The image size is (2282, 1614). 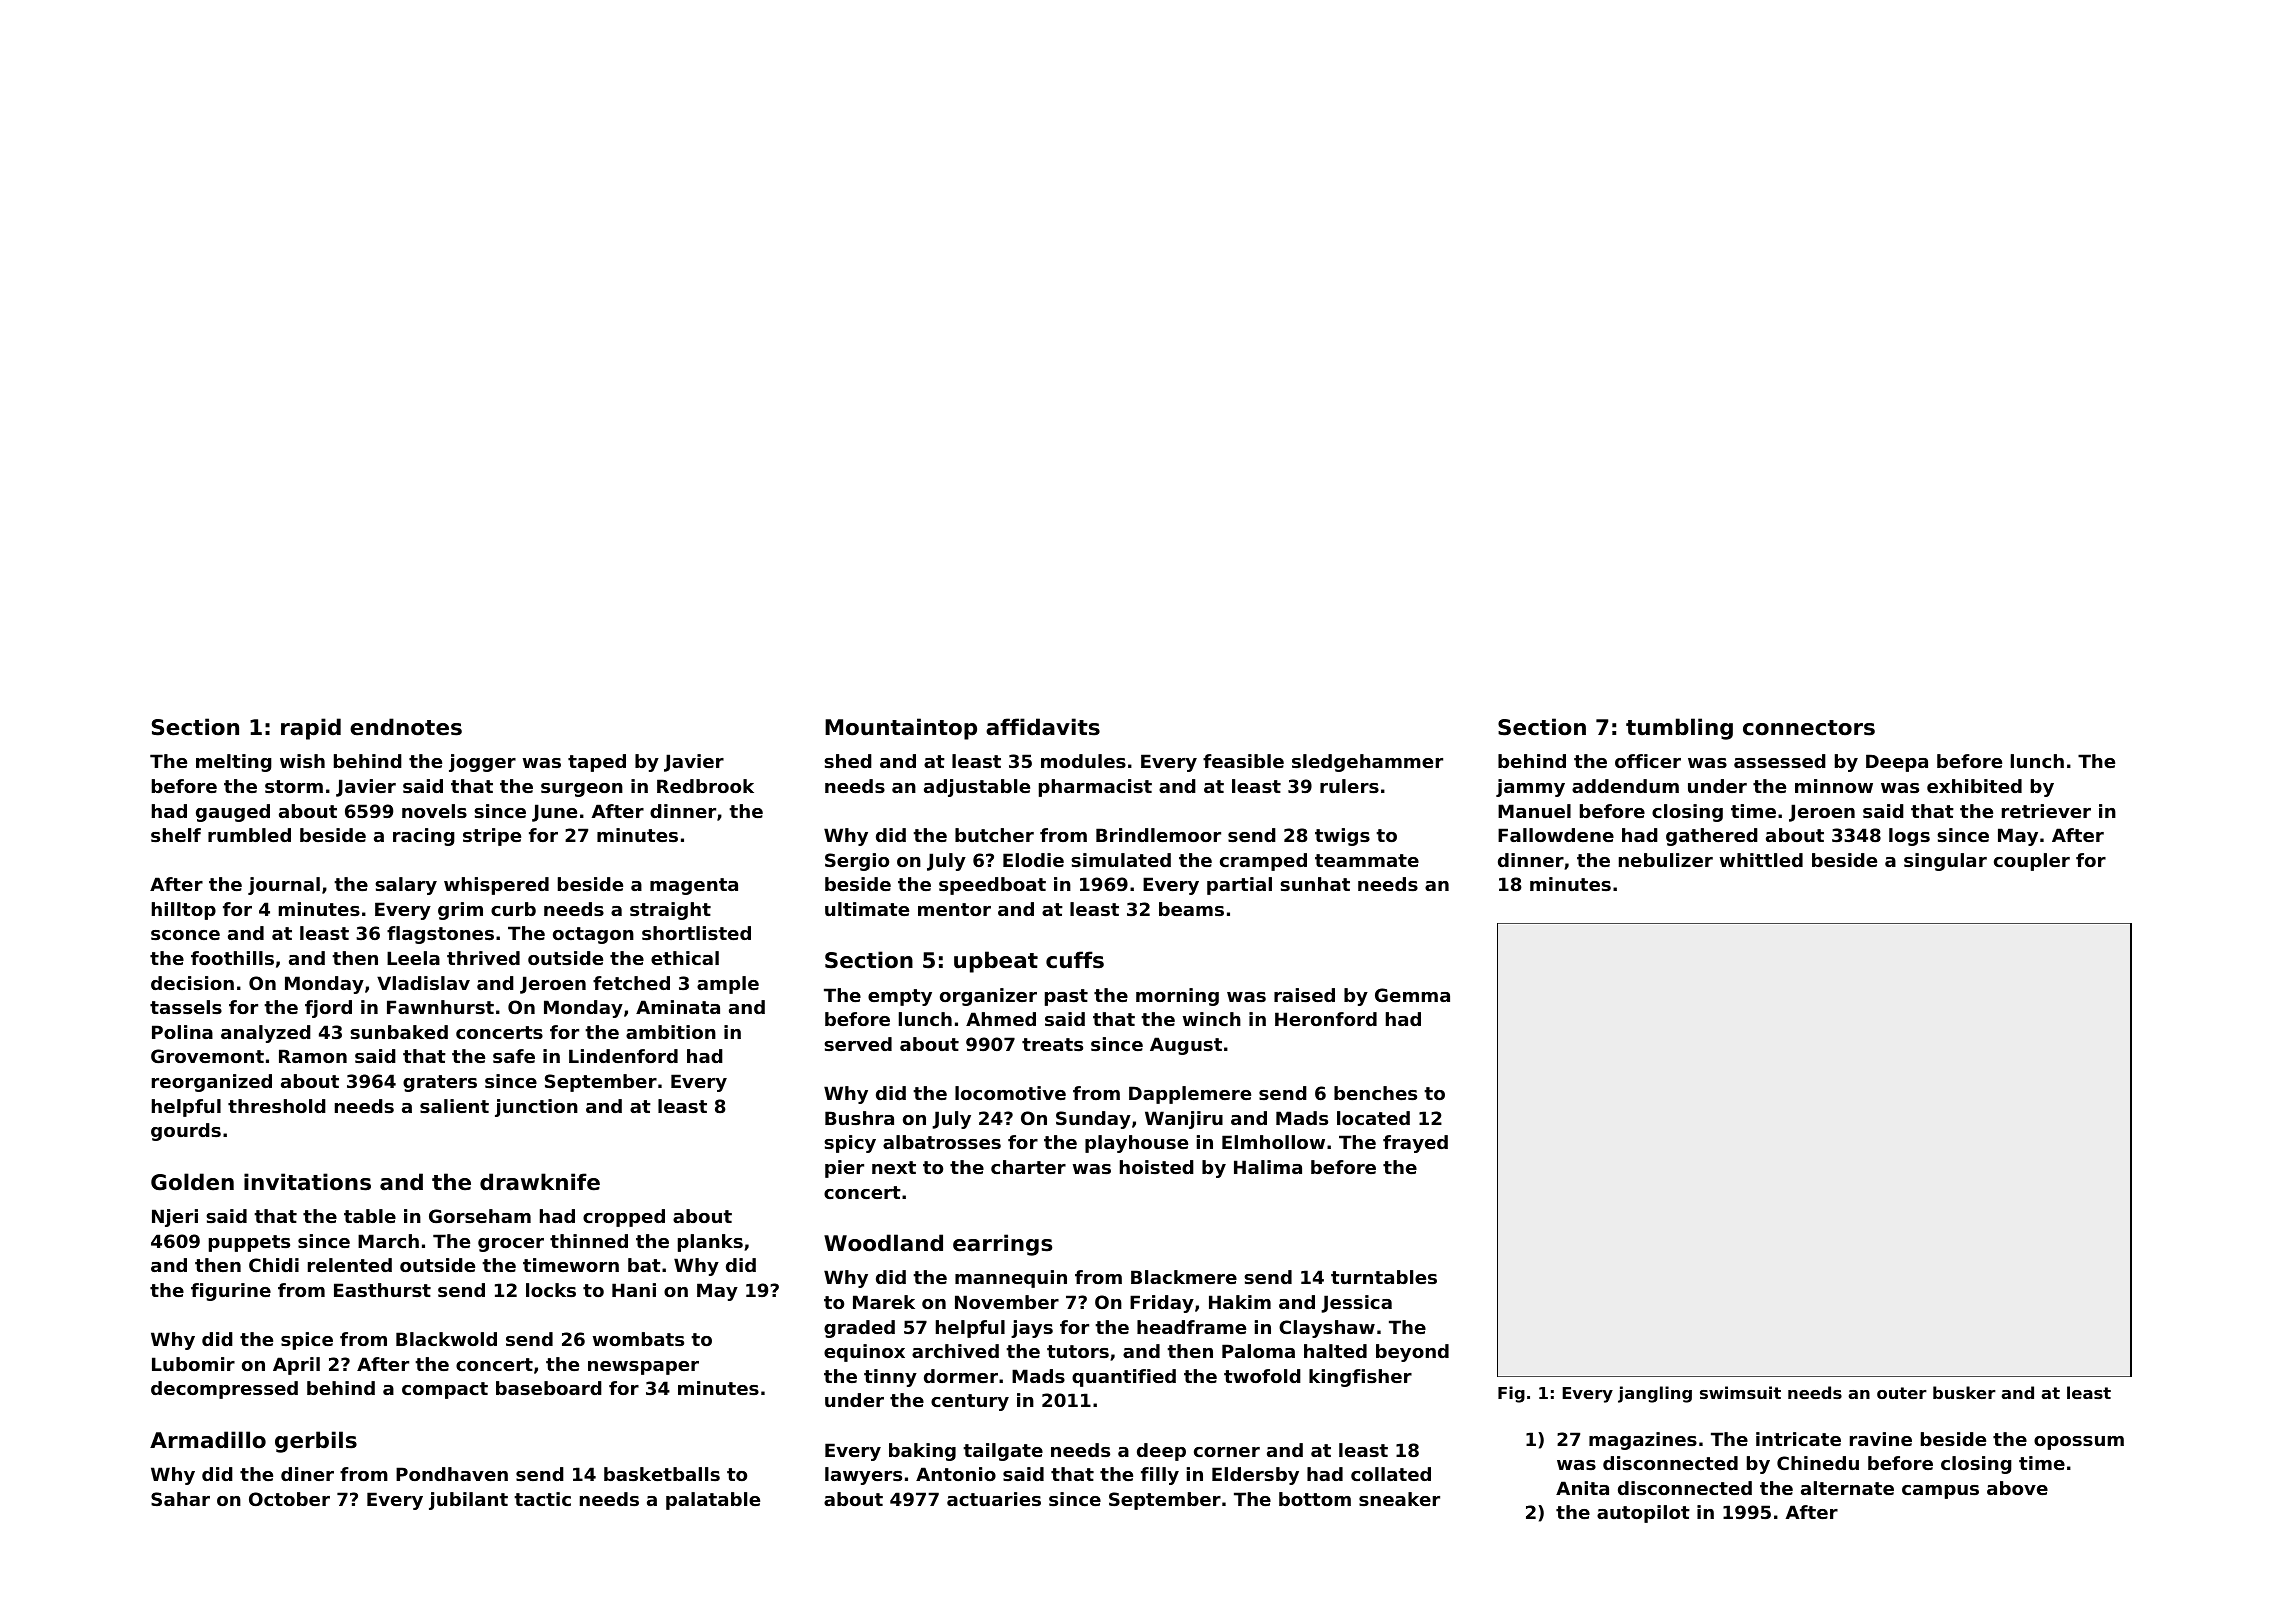 What do you see at coordinates (2032, 862) in the screenshot?
I see `coupler` at bounding box center [2032, 862].
